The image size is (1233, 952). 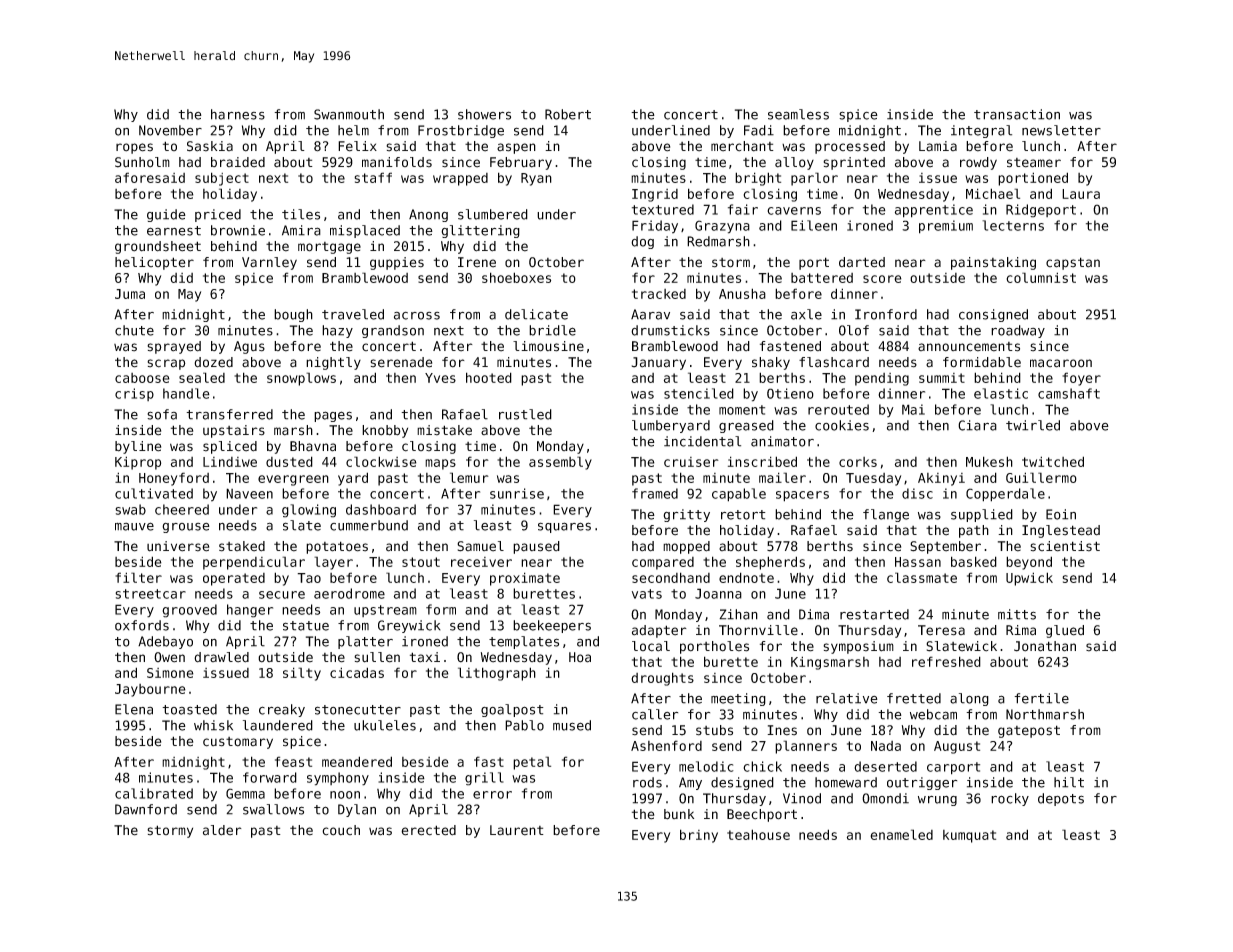 I want to click on Robert, so click(x=568, y=114).
